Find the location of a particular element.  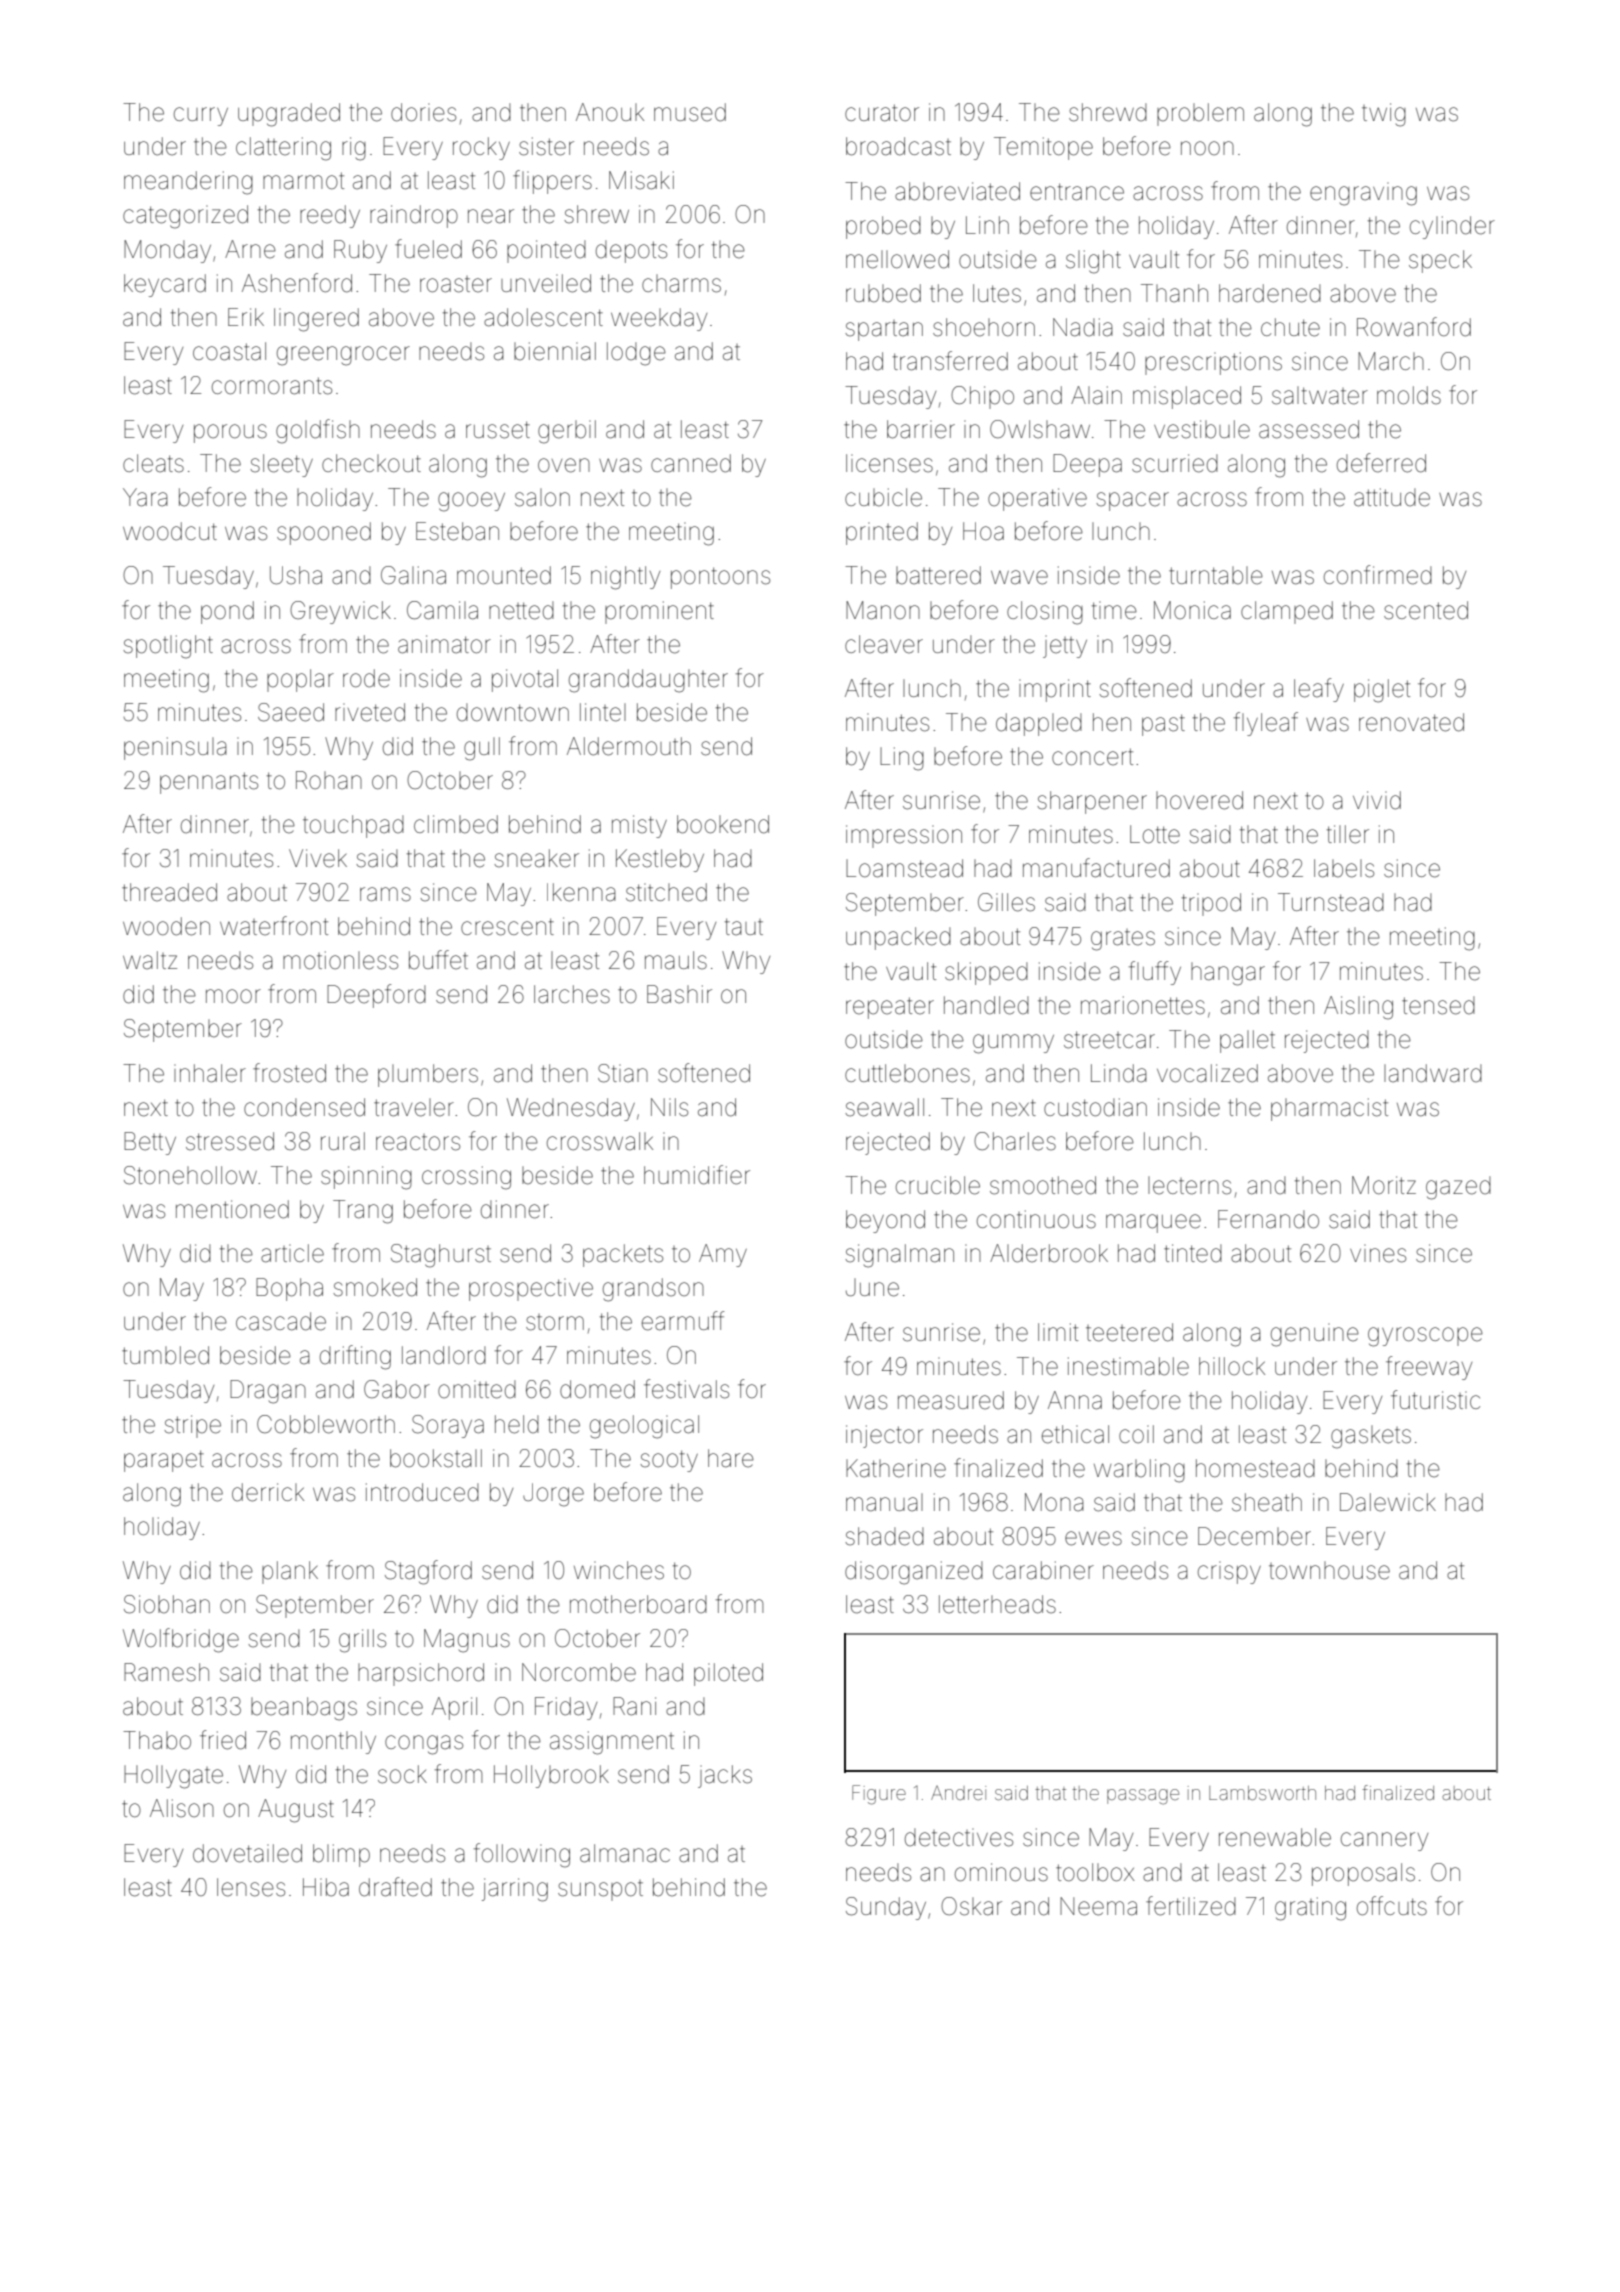

vivid is located at coordinates (1377, 800).
